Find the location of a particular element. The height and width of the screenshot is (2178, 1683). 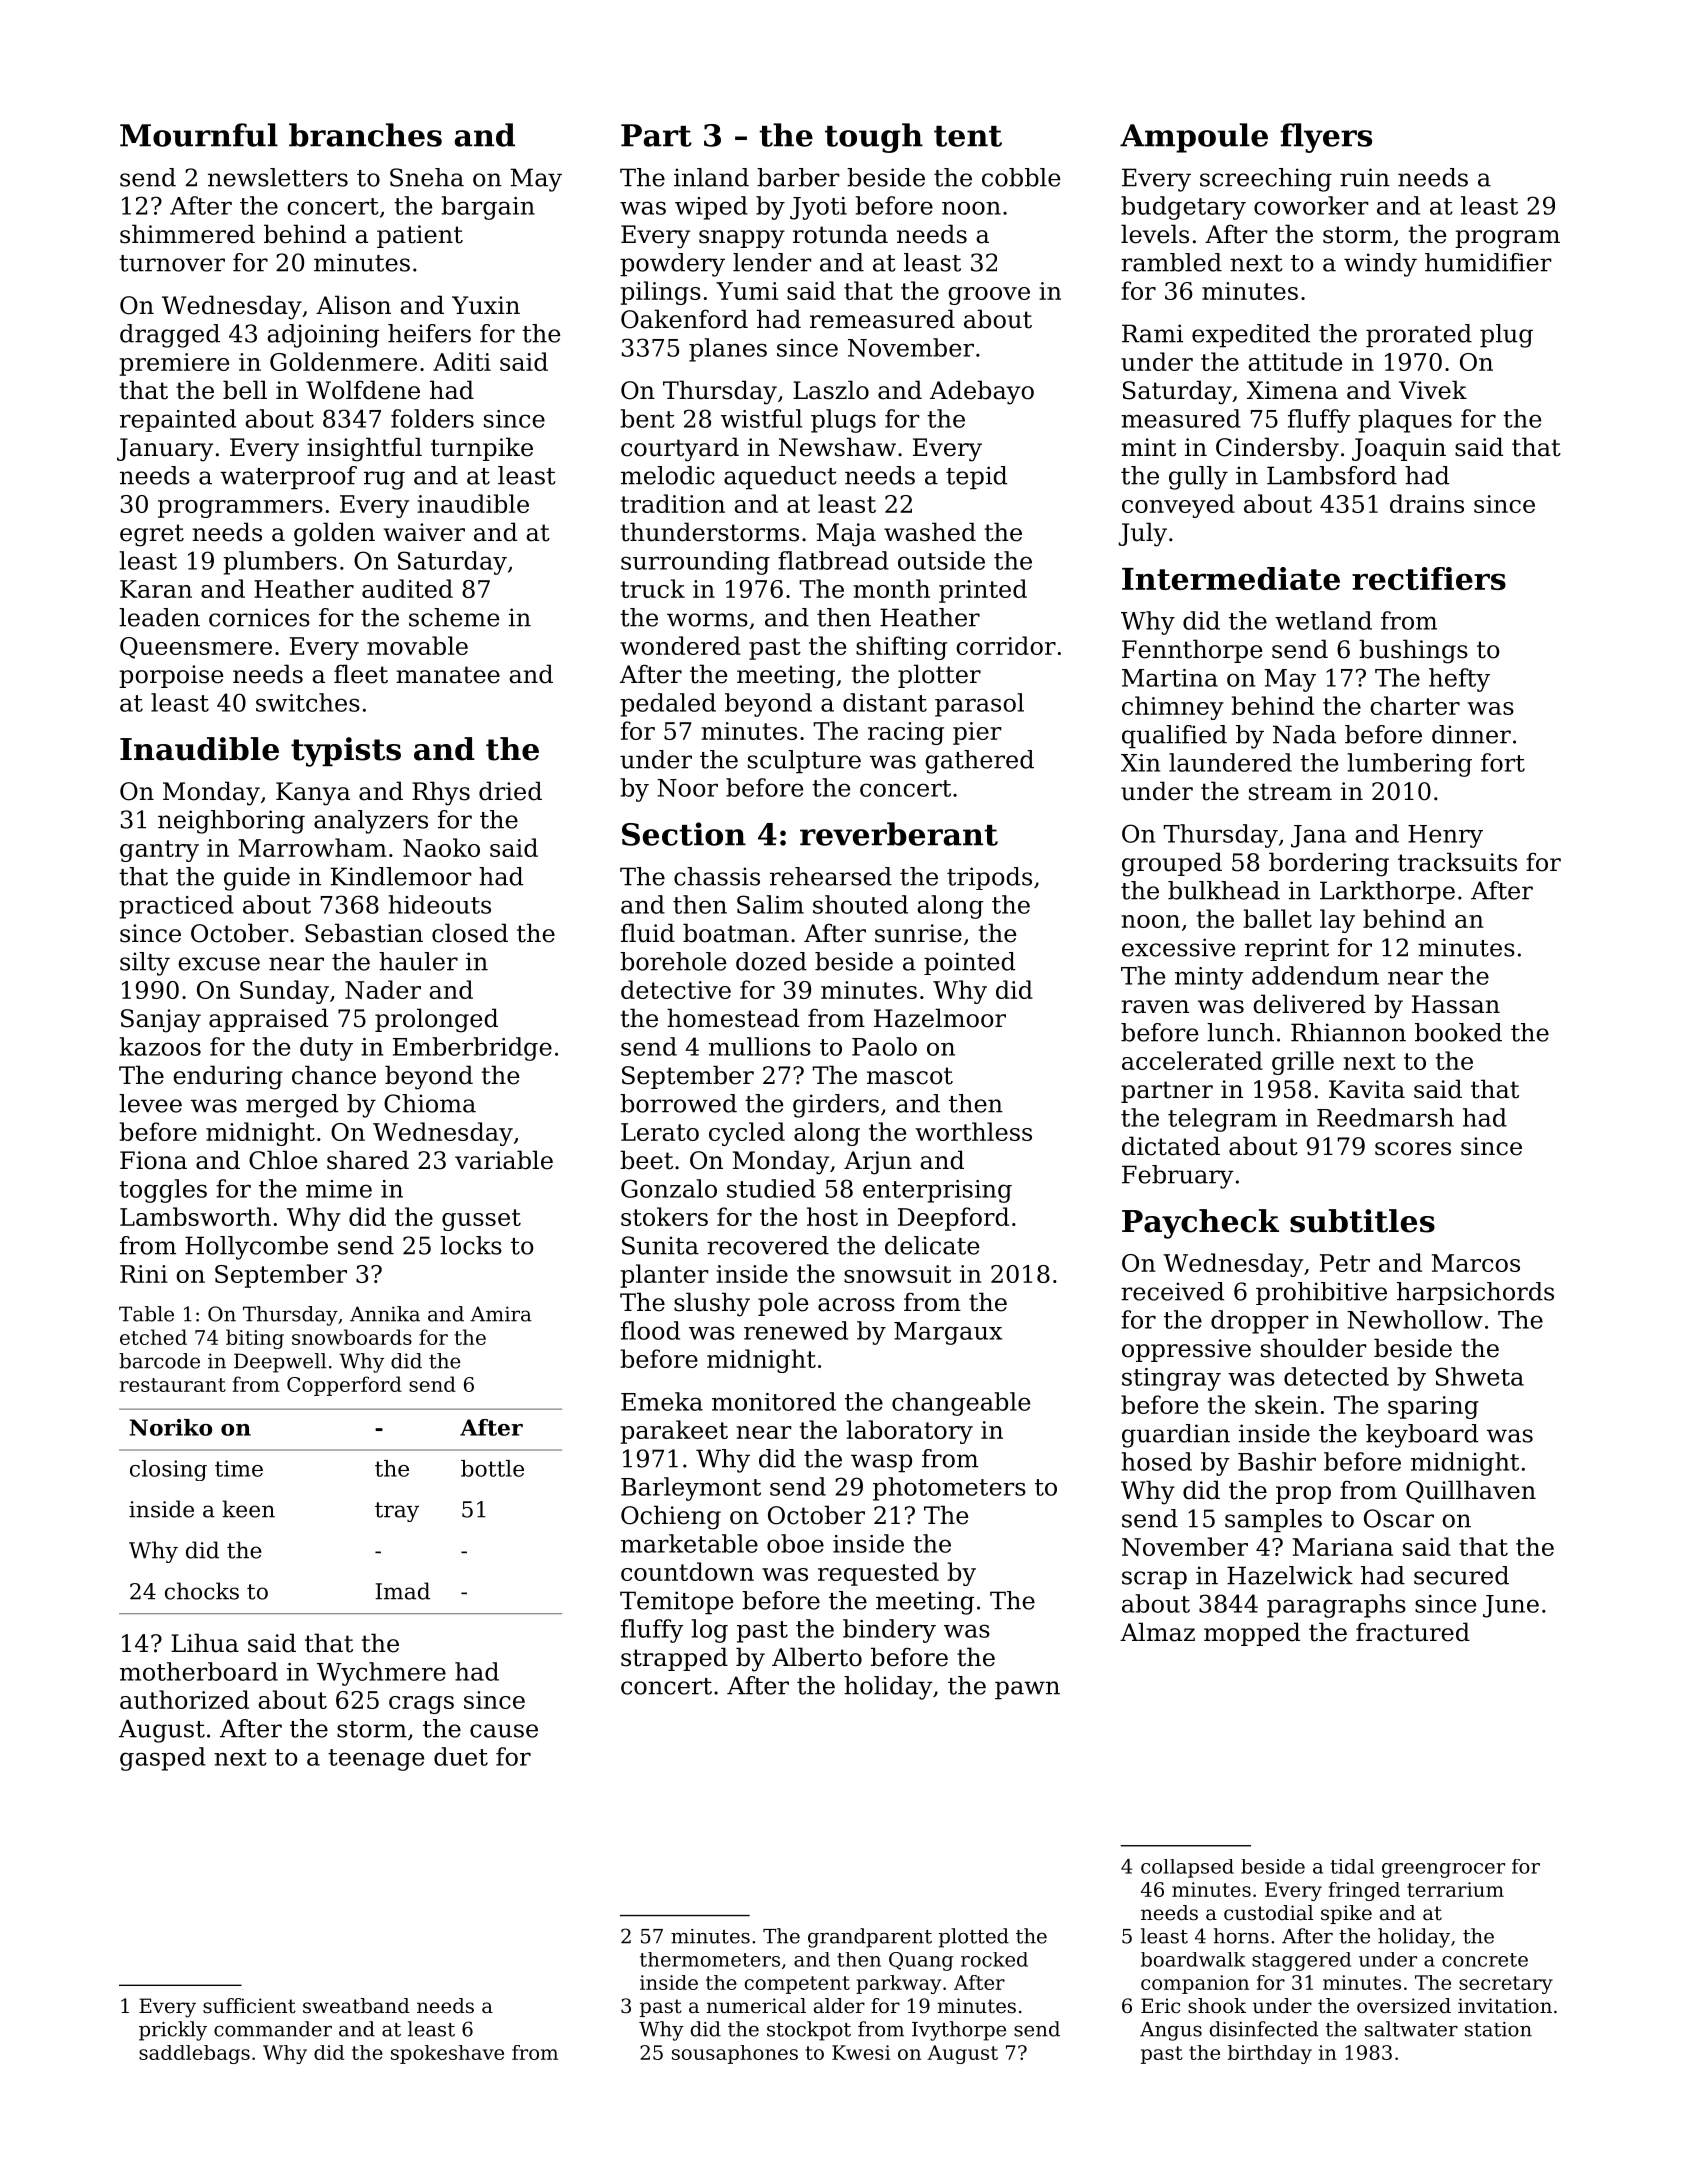

repainted is located at coordinates (178, 420).
